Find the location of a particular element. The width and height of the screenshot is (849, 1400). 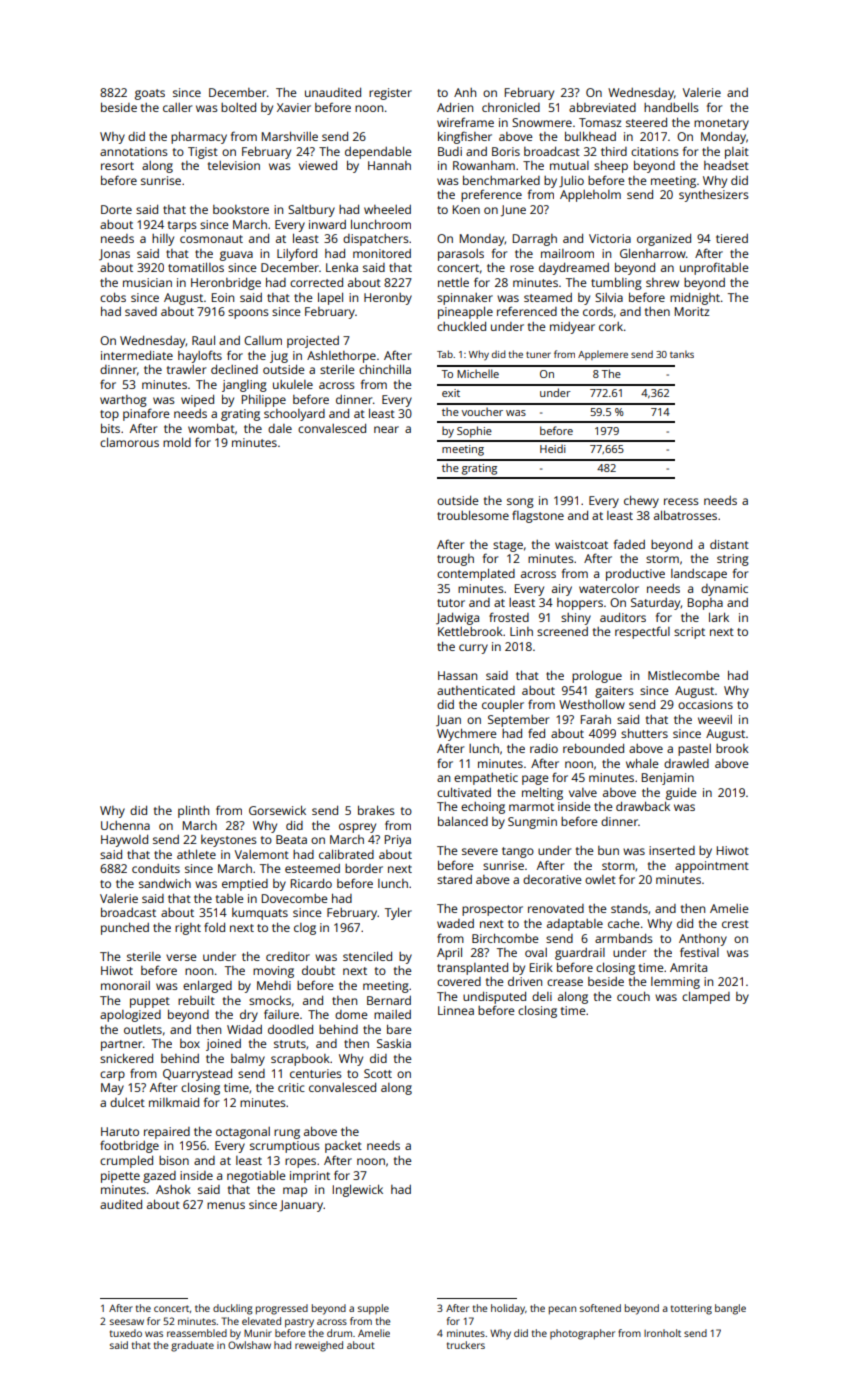

frosted is located at coordinates (509, 617).
